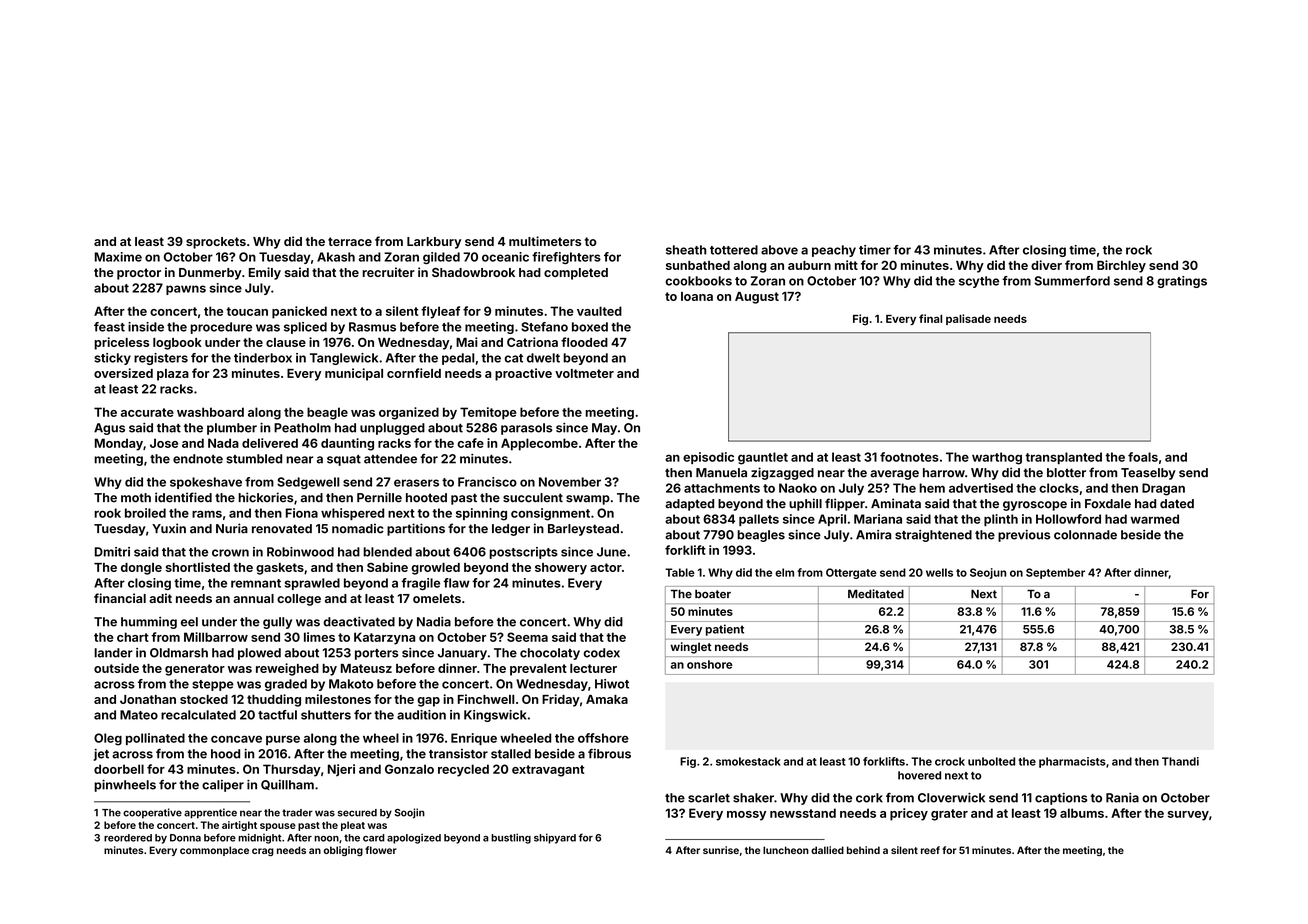 The width and height of the screenshot is (1308, 924). I want to click on cooperative, so click(152, 813).
